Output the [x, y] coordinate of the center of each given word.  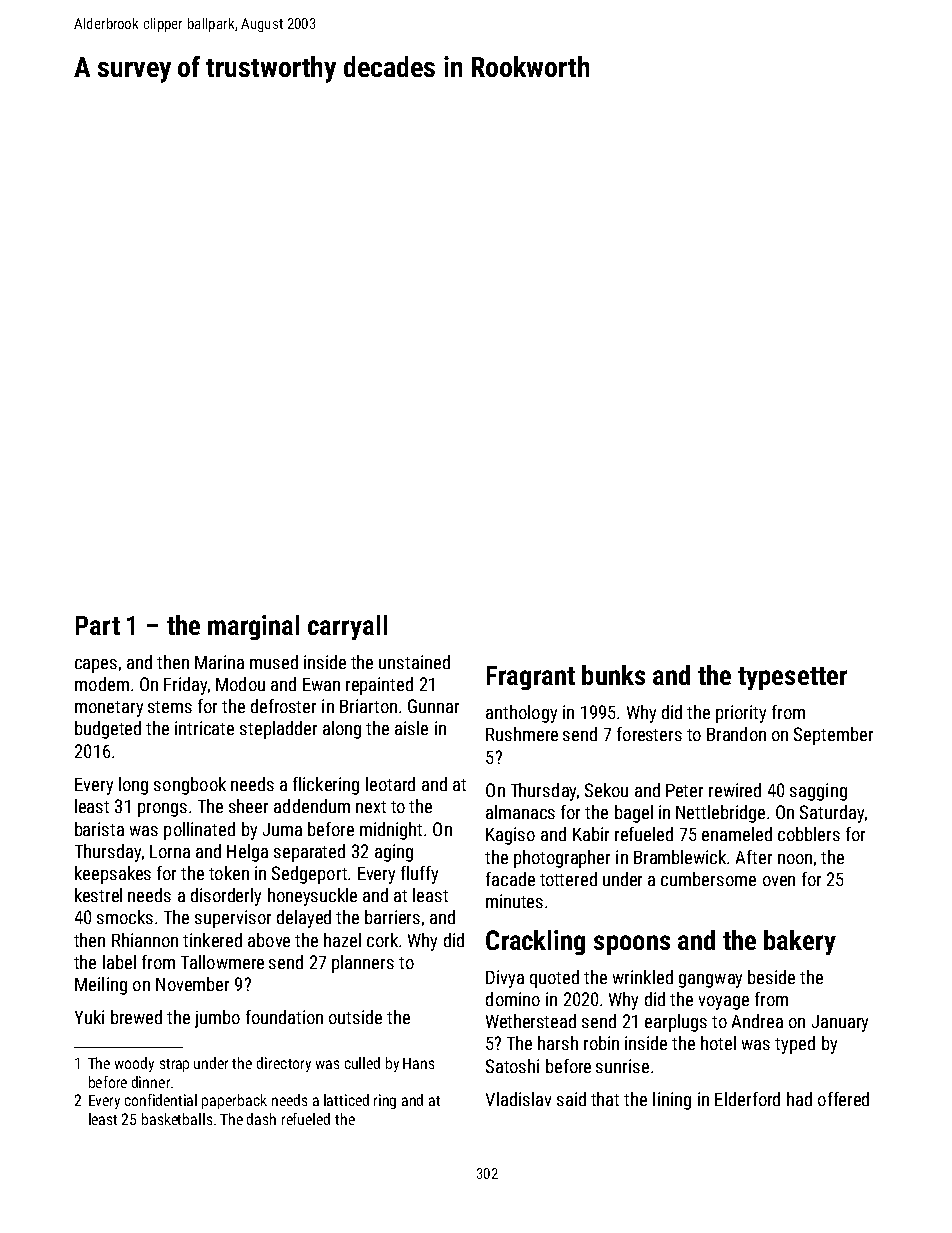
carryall [347, 627]
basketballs [177, 1119]
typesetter [792, 678]
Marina [219, 662]
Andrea [757, 1021]
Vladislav [518, 1099]
